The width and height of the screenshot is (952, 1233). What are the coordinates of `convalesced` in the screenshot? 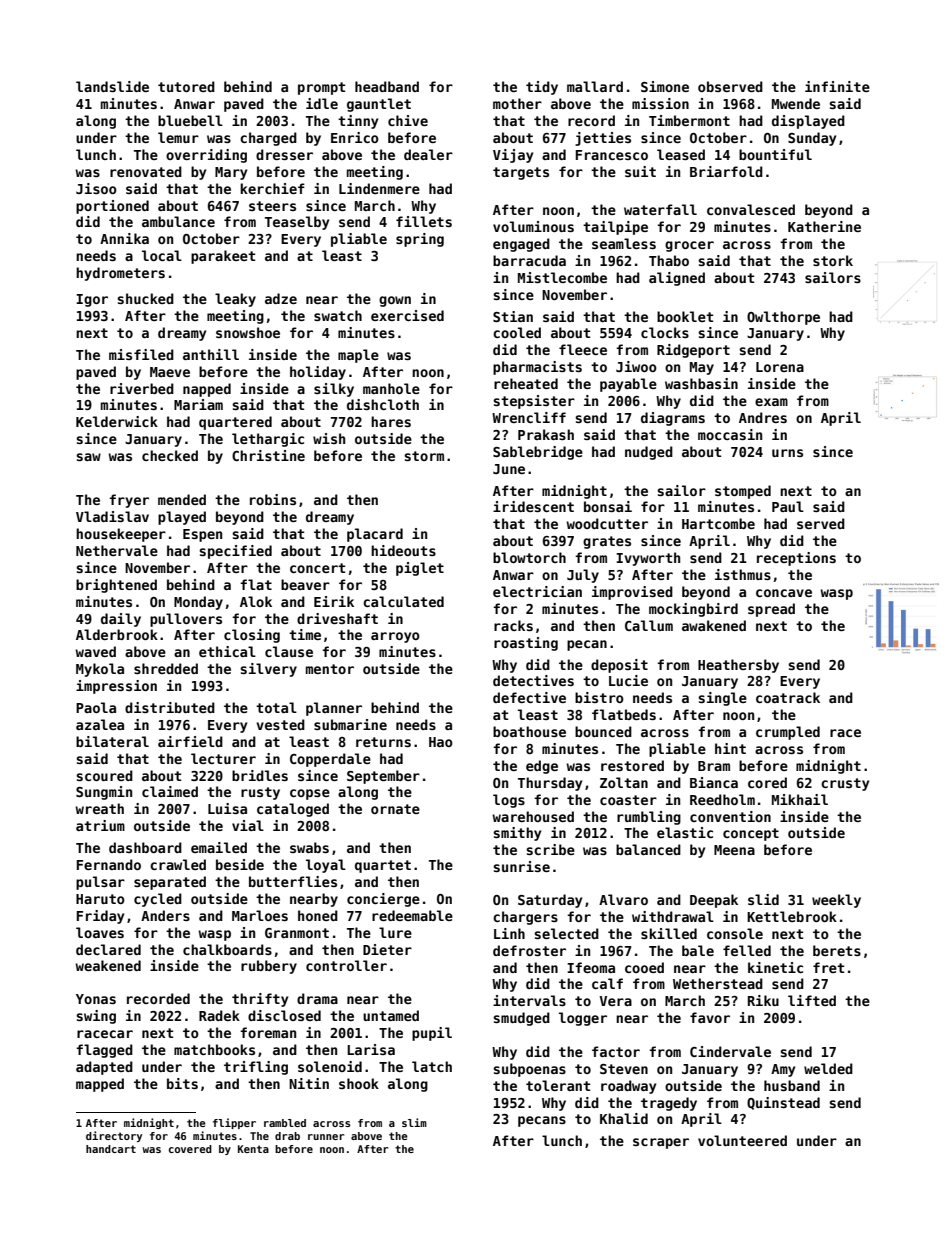 It's located at (751, 209).
